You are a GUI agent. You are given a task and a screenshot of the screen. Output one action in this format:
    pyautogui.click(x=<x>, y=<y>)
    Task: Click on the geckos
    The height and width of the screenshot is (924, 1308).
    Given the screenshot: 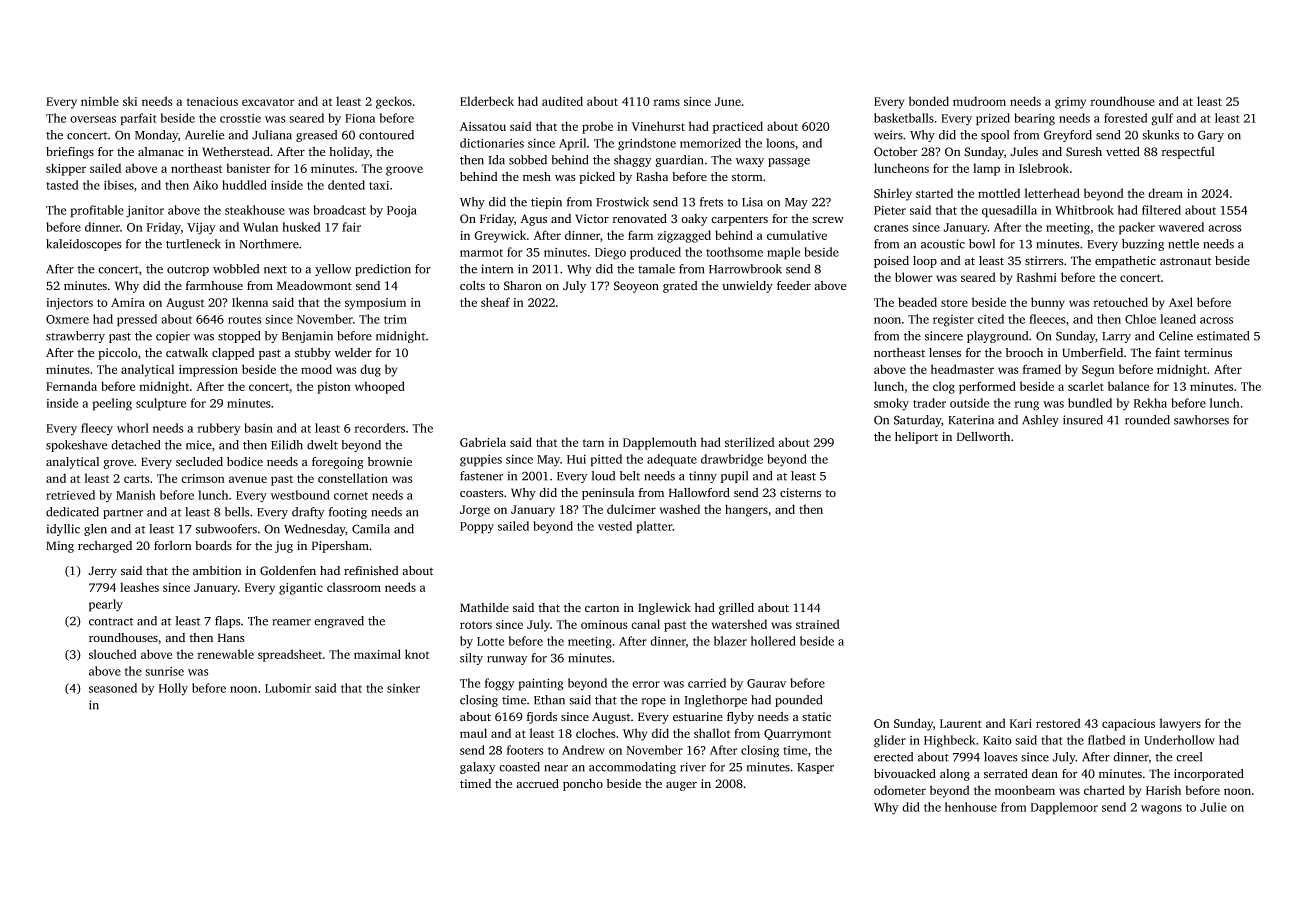 What is the action you would take?
    pyautogui.click(x=394, y=102)
